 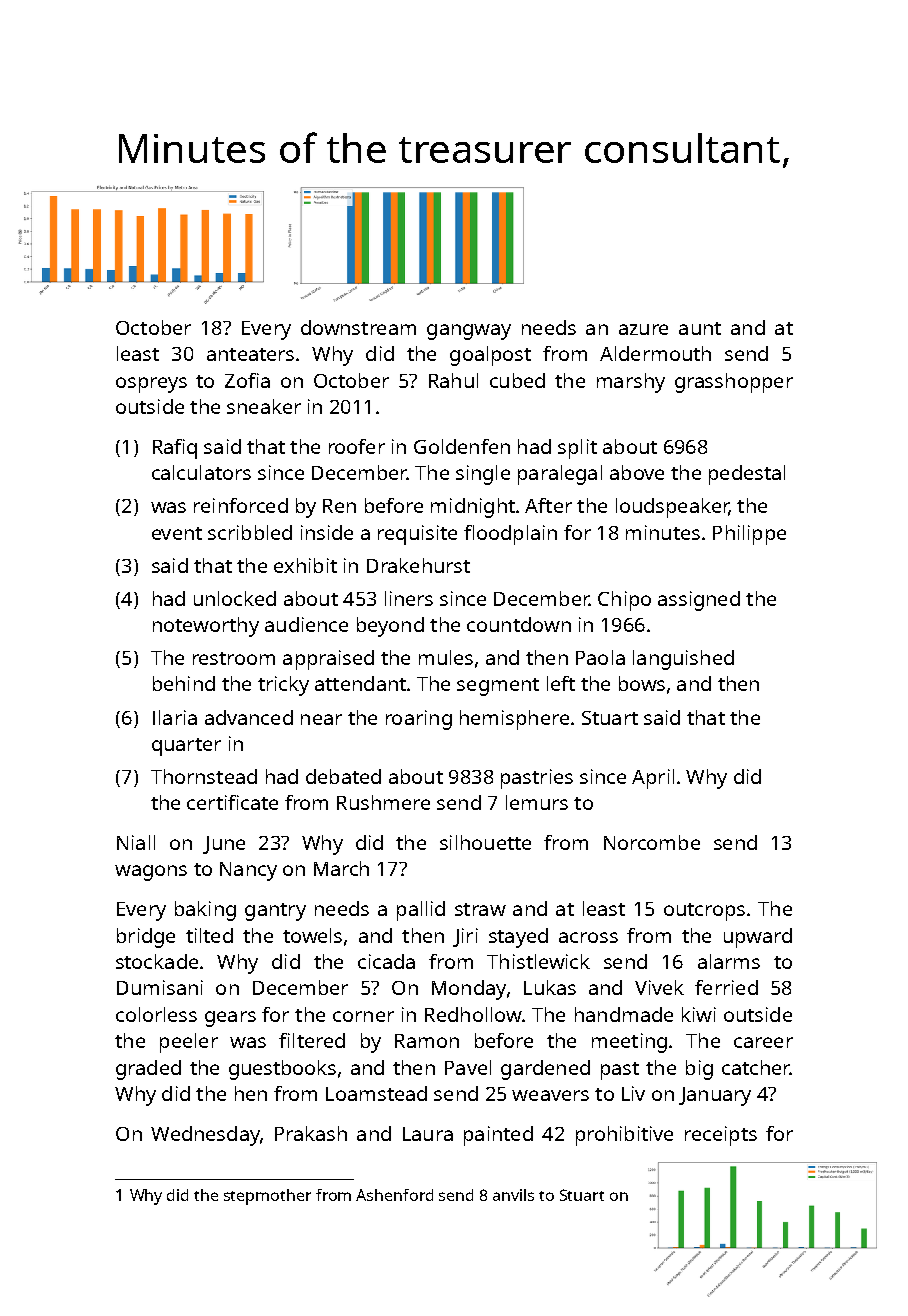 I want to click on outcrops, so click(x=704, y=912).
